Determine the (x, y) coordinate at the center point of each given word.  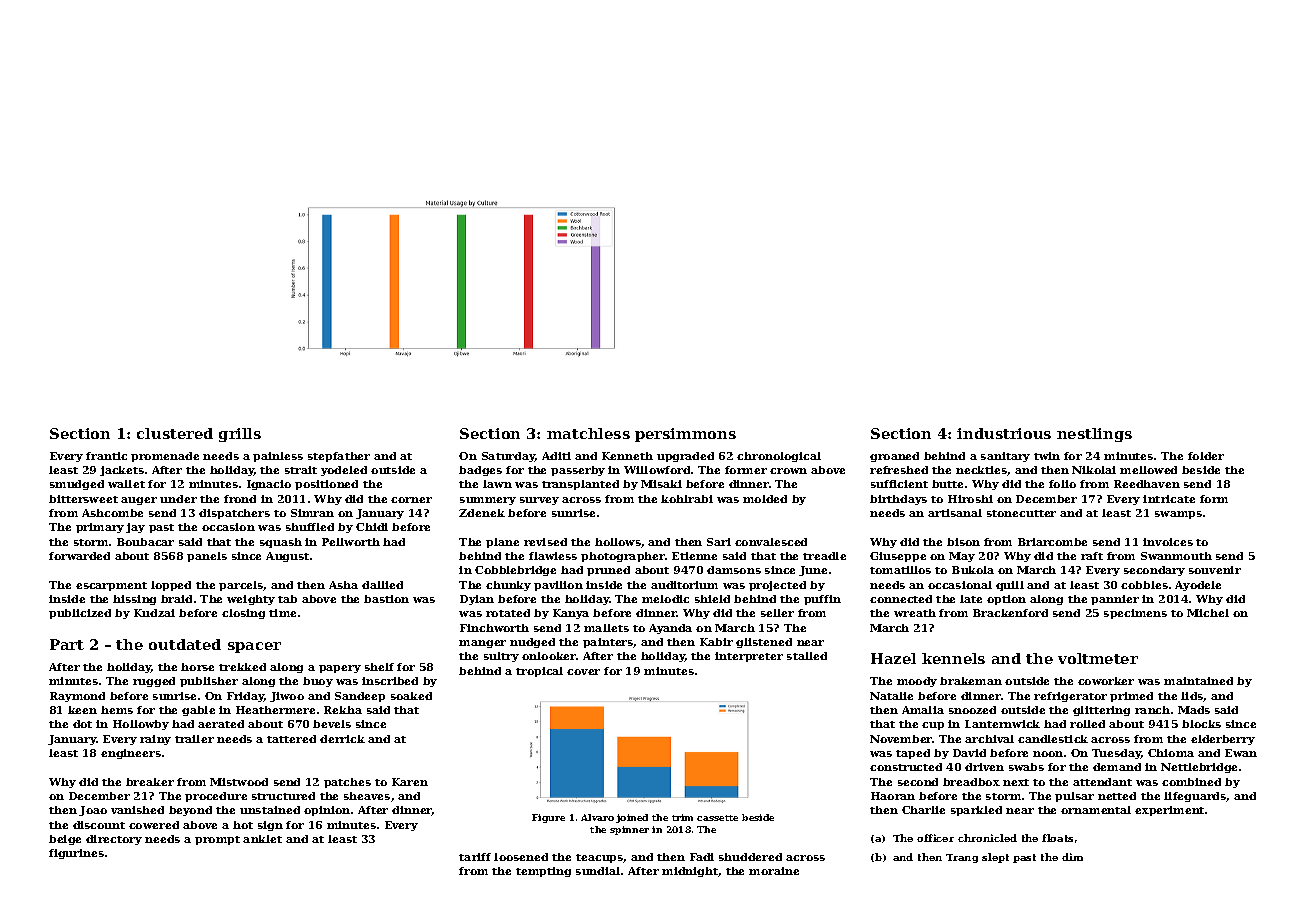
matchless (588, 433)
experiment (1169, 811)
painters (608, 643)
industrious (1004, 433)
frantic (106, 456)
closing (243, 614)
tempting (543, 872)
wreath (915, 613)
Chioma (1171, 753)
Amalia (923, 710)
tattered (291, 739)
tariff (475, 857)
